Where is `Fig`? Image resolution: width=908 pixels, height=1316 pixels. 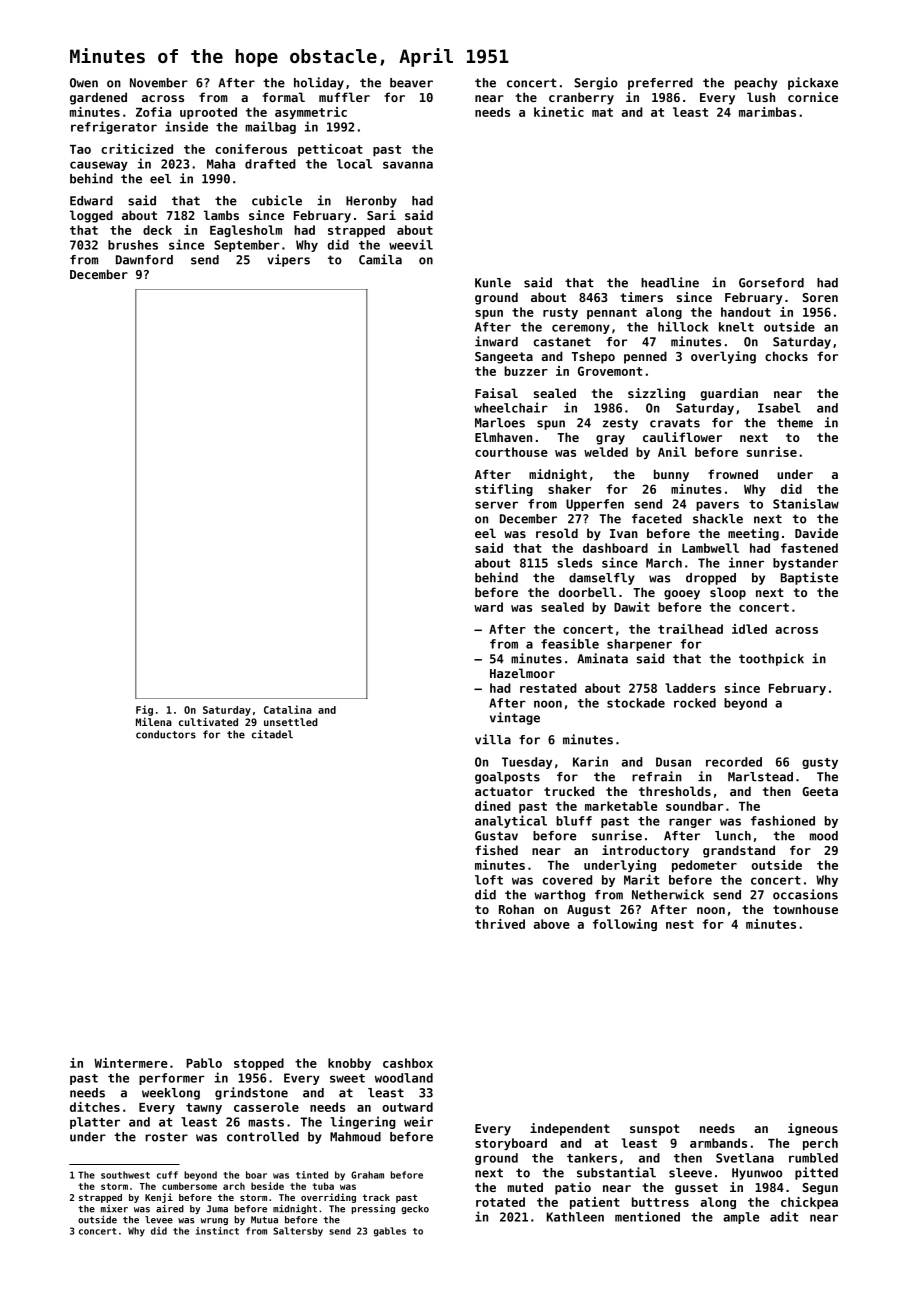 Fig is located at coordinates (144, 710).
